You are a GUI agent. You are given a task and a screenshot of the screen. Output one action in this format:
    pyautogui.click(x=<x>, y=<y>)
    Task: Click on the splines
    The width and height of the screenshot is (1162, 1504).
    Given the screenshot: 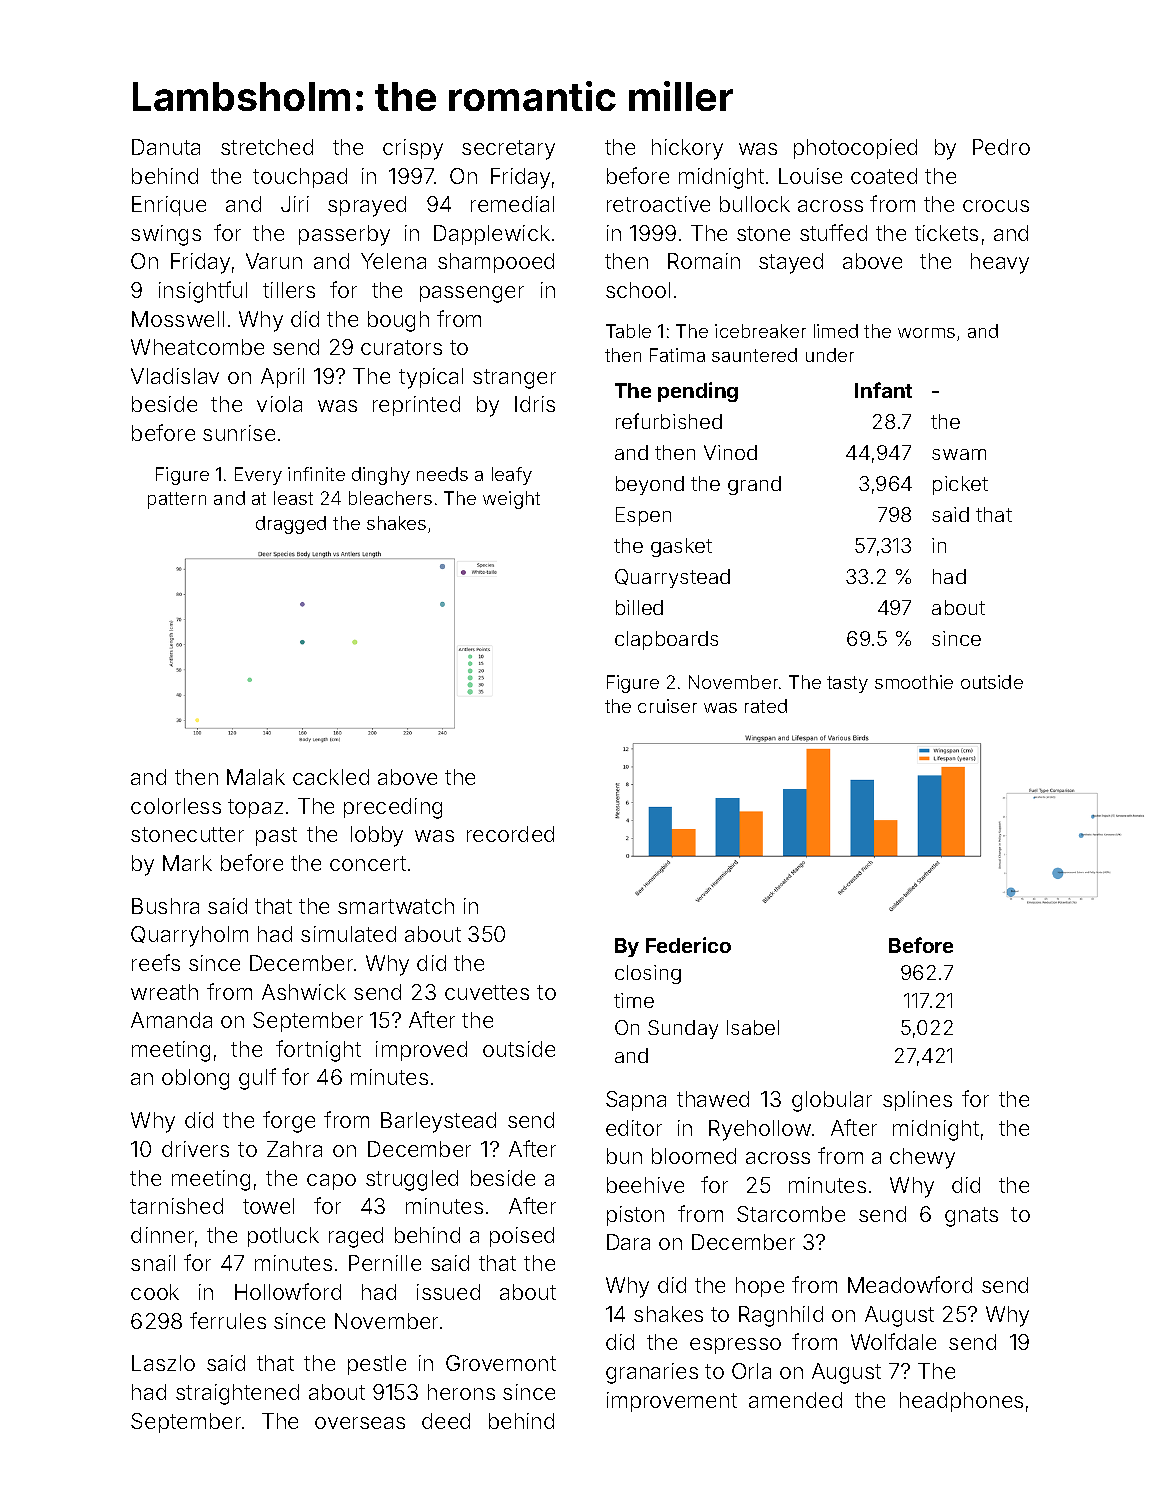 What is the action you would take?
    pyautogui.click(x=917, y=1101)
